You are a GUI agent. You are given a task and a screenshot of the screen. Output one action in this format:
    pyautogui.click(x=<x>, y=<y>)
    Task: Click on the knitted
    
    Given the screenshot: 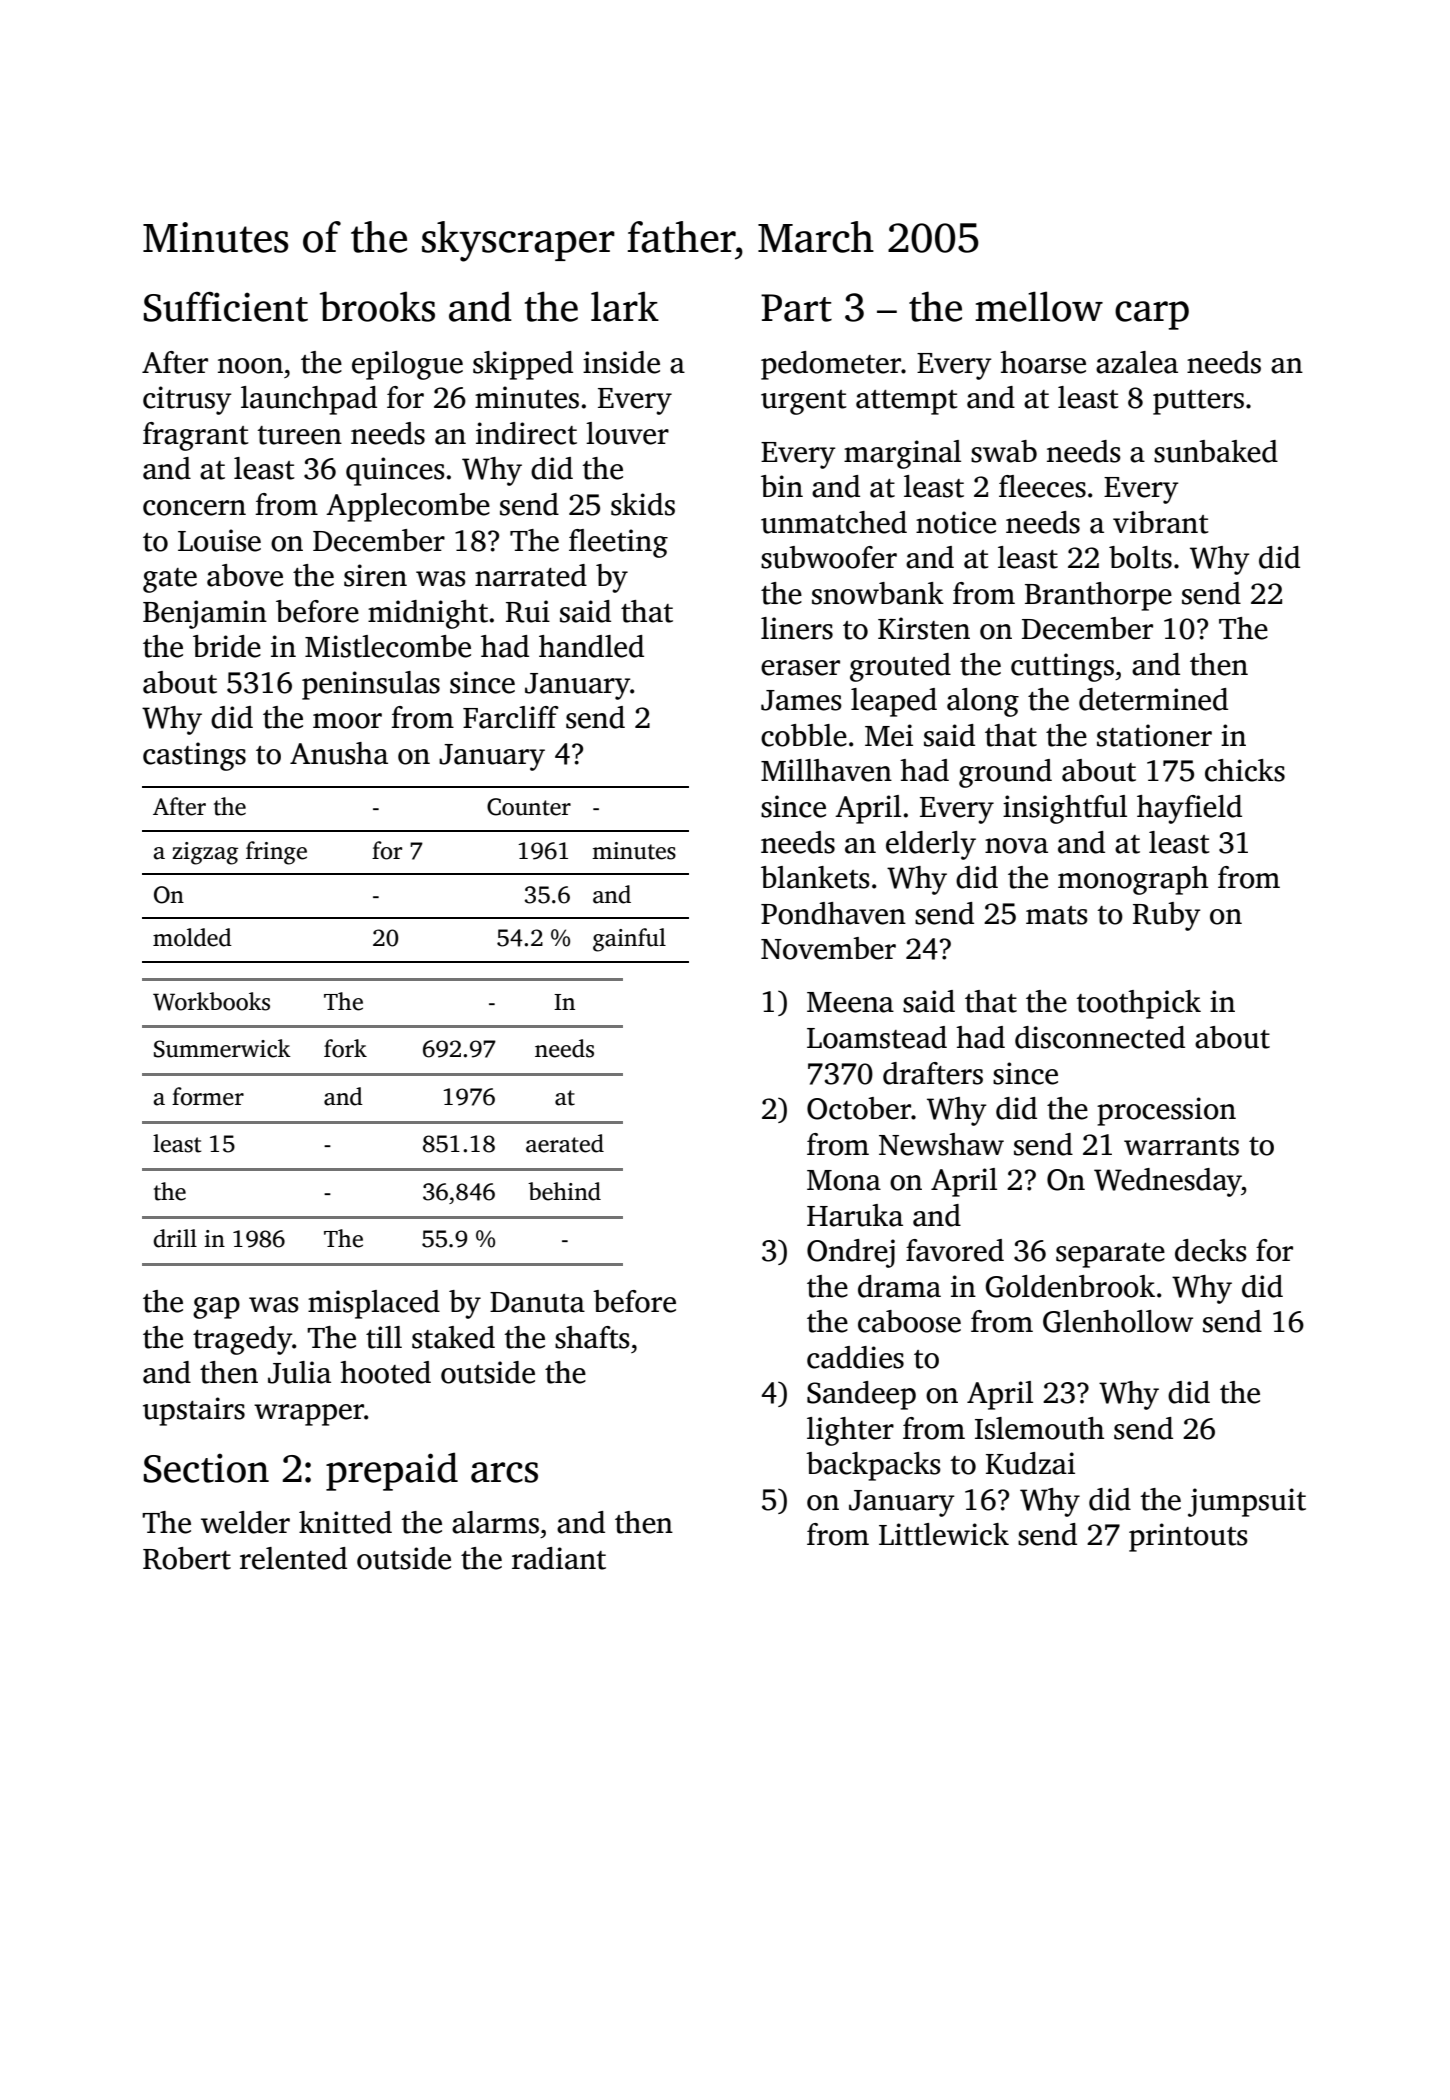 What is the action you would take?
    pyautogui.click(x=345, y=1522)
